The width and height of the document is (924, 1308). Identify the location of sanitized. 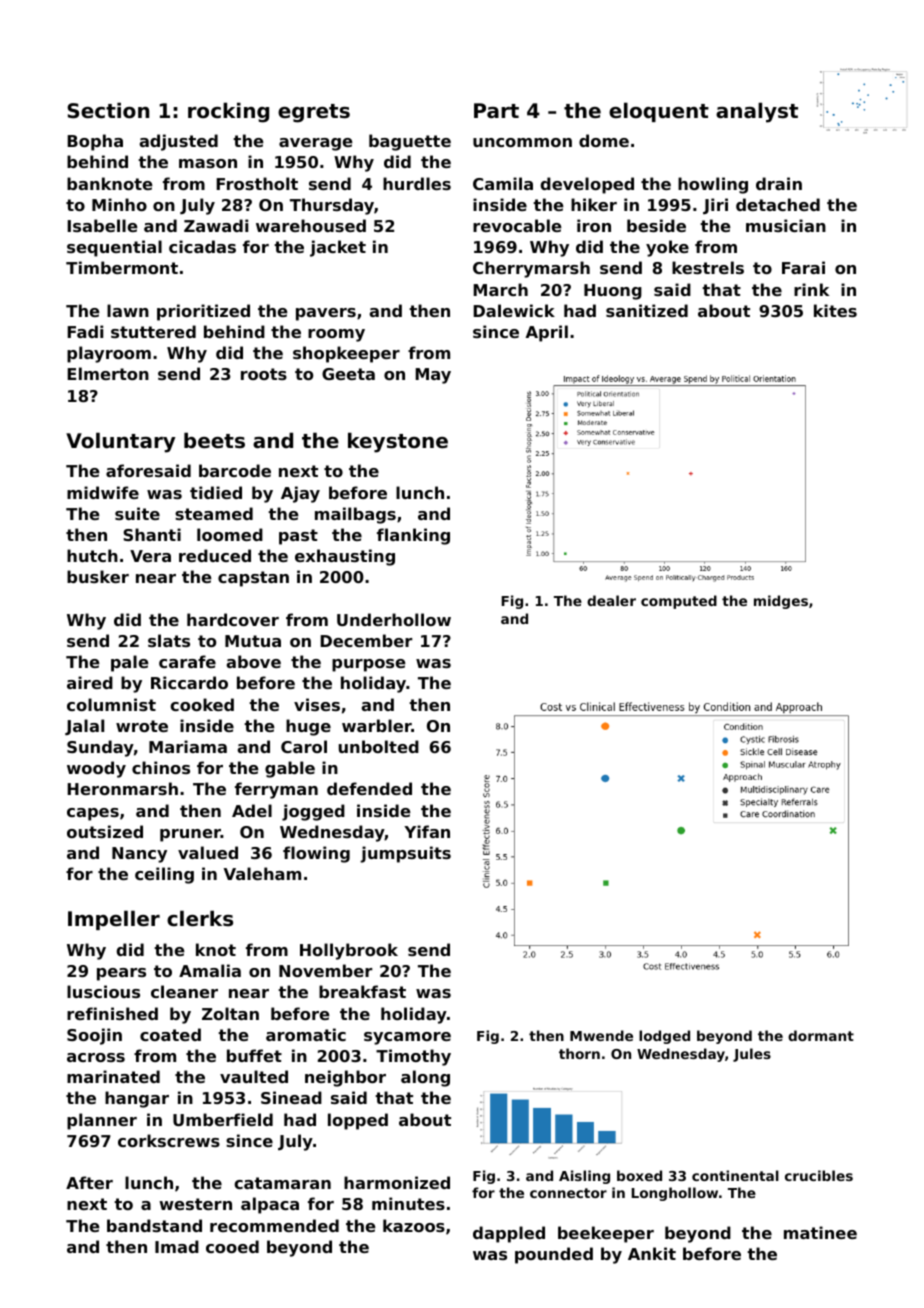
(647, 310).
